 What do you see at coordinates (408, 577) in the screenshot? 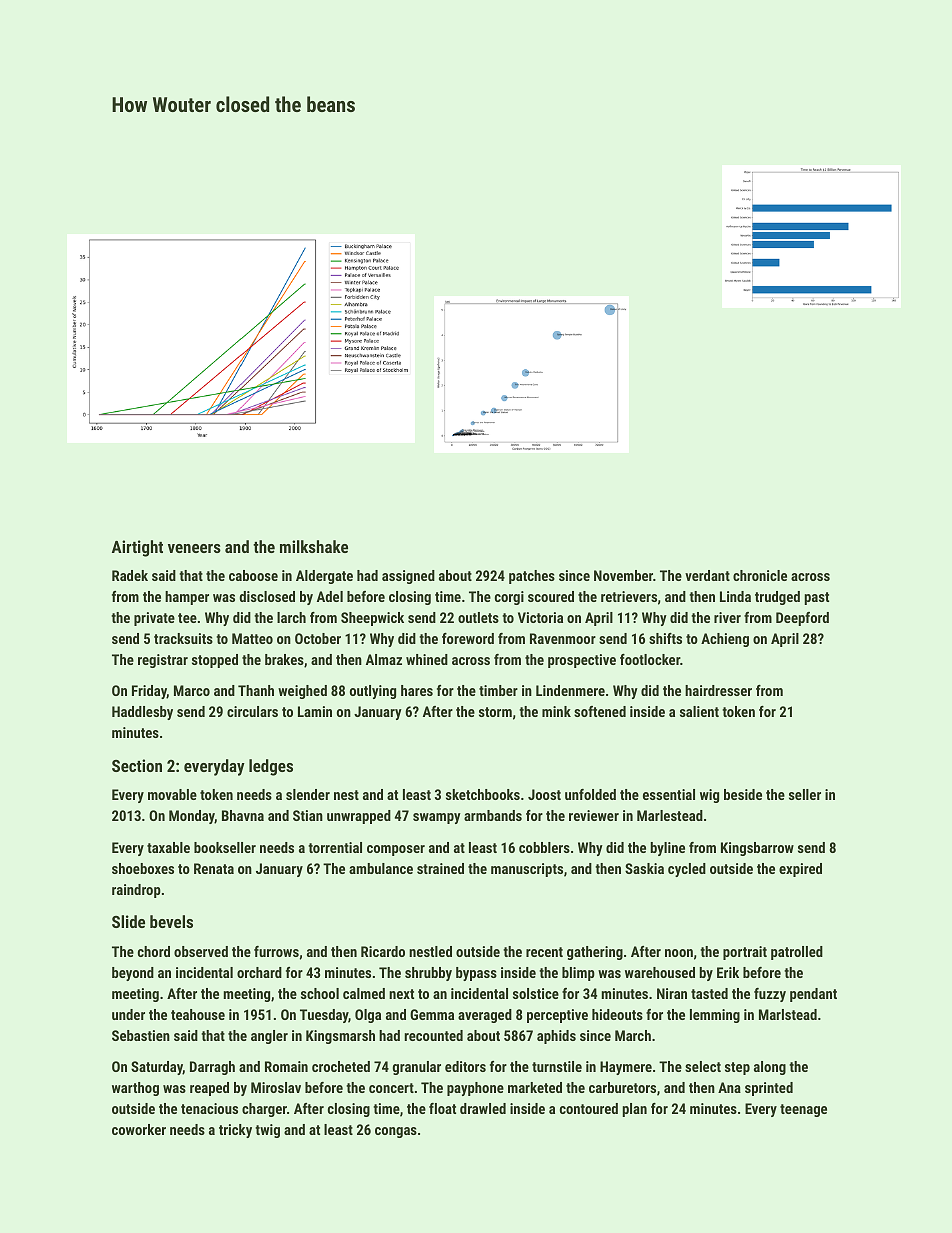
I see `assigned` at bounding box center [408, 577].
